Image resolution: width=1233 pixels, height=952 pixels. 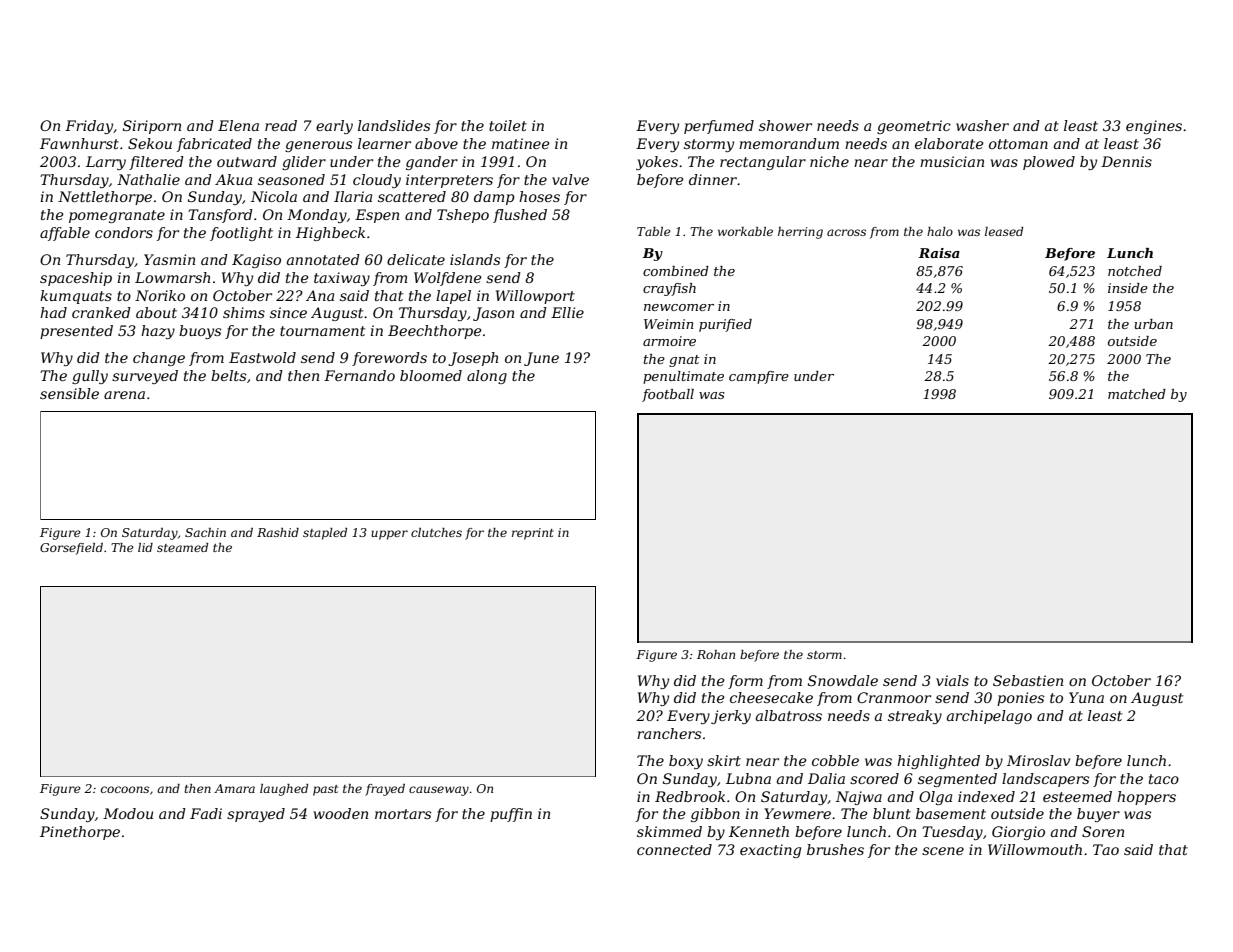 What do you see at coordinates (759, 377) in the image?
I see `campfire` at bounding box center [759, 377].
